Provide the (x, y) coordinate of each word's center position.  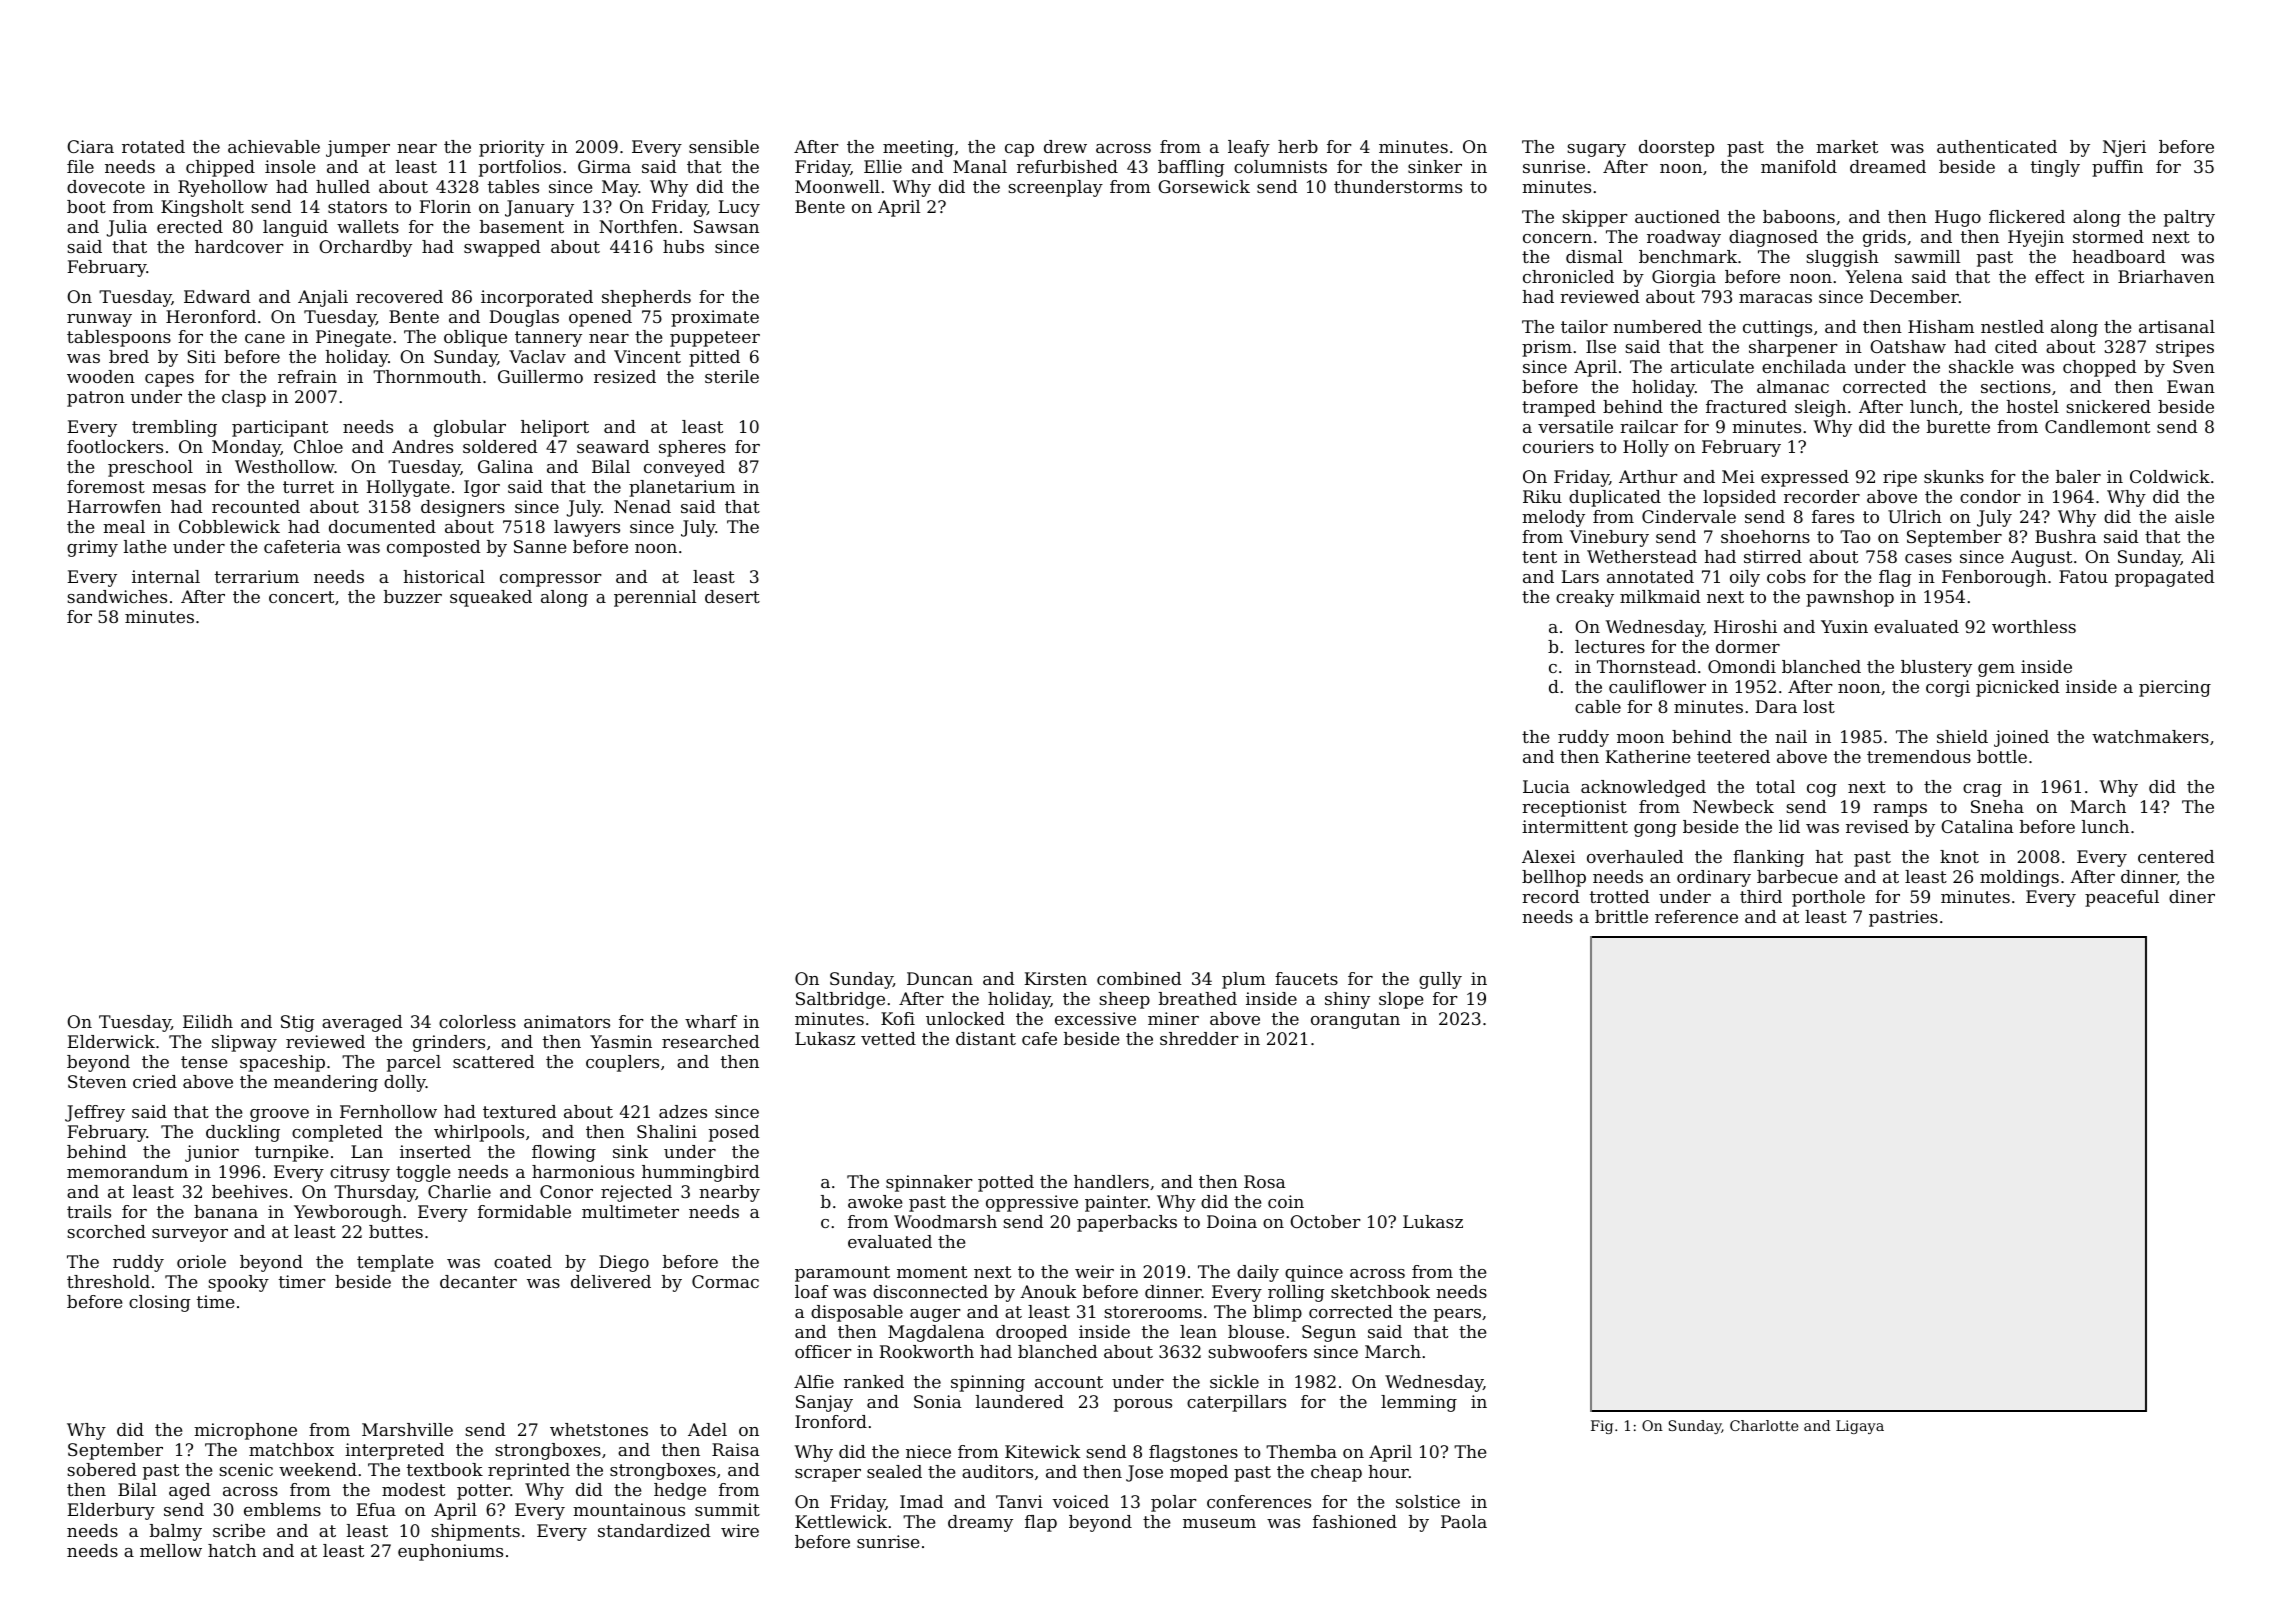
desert (732, 596)
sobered (102, 1469)
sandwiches (117, 596)
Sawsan (726, 226)
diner (2192, 896)
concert (301, 597)
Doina (1232, 1221)
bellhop (1554, 878)
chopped (2100, 368)
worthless (2034, 626)
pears (1457, 1315)
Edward (217, 296)
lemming (1419, 1403)
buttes (396, 1231)
